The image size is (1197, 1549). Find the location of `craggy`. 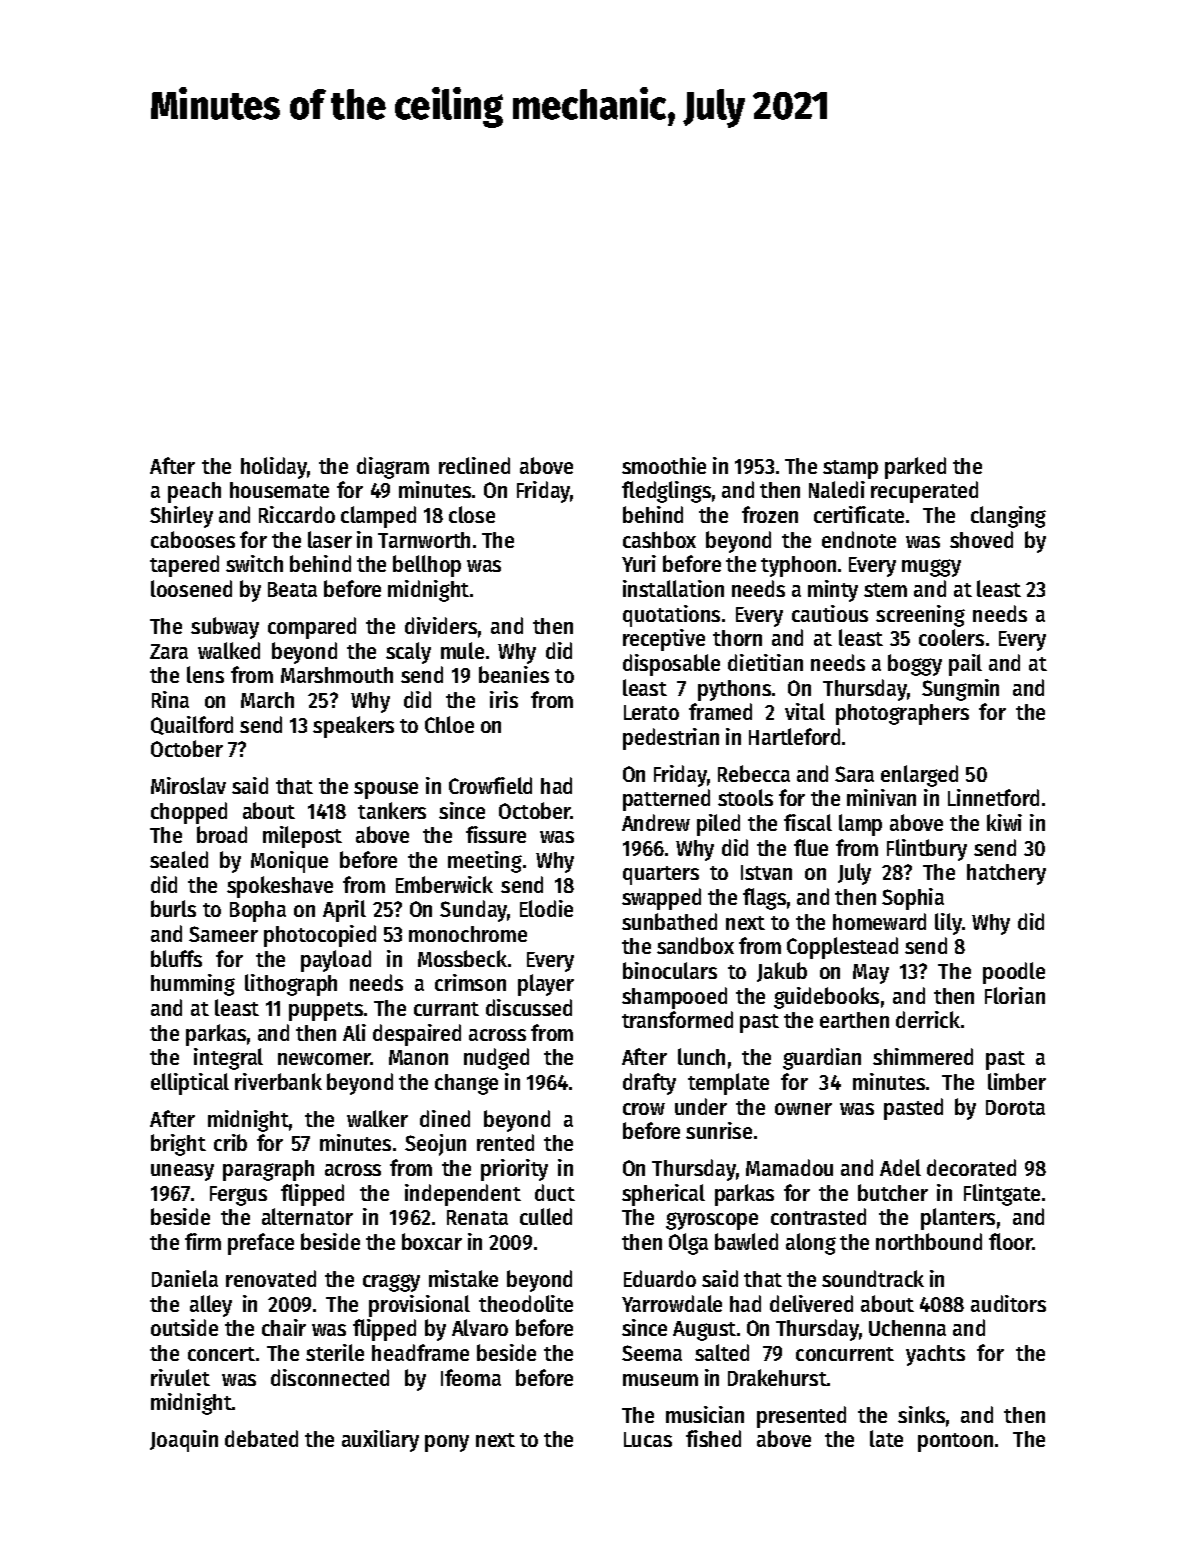

craggy is located at coordinates (391, 1283).
